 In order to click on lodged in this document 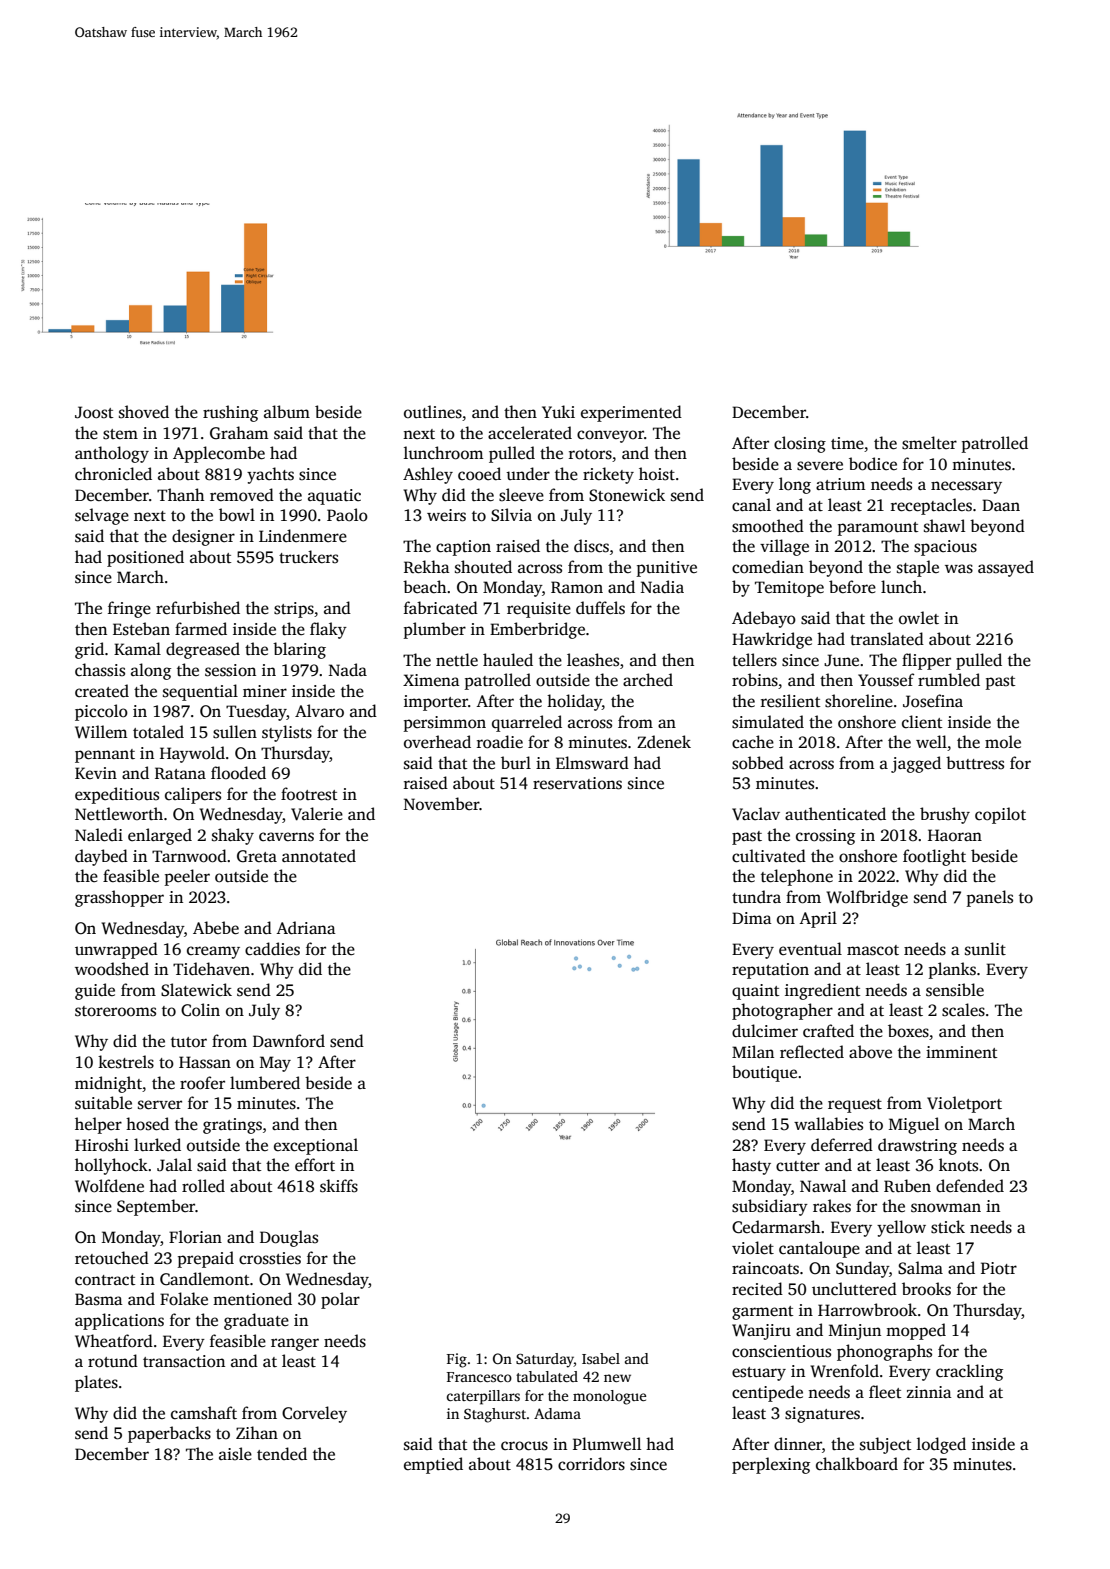, I will do `click(941, 1445)`.
